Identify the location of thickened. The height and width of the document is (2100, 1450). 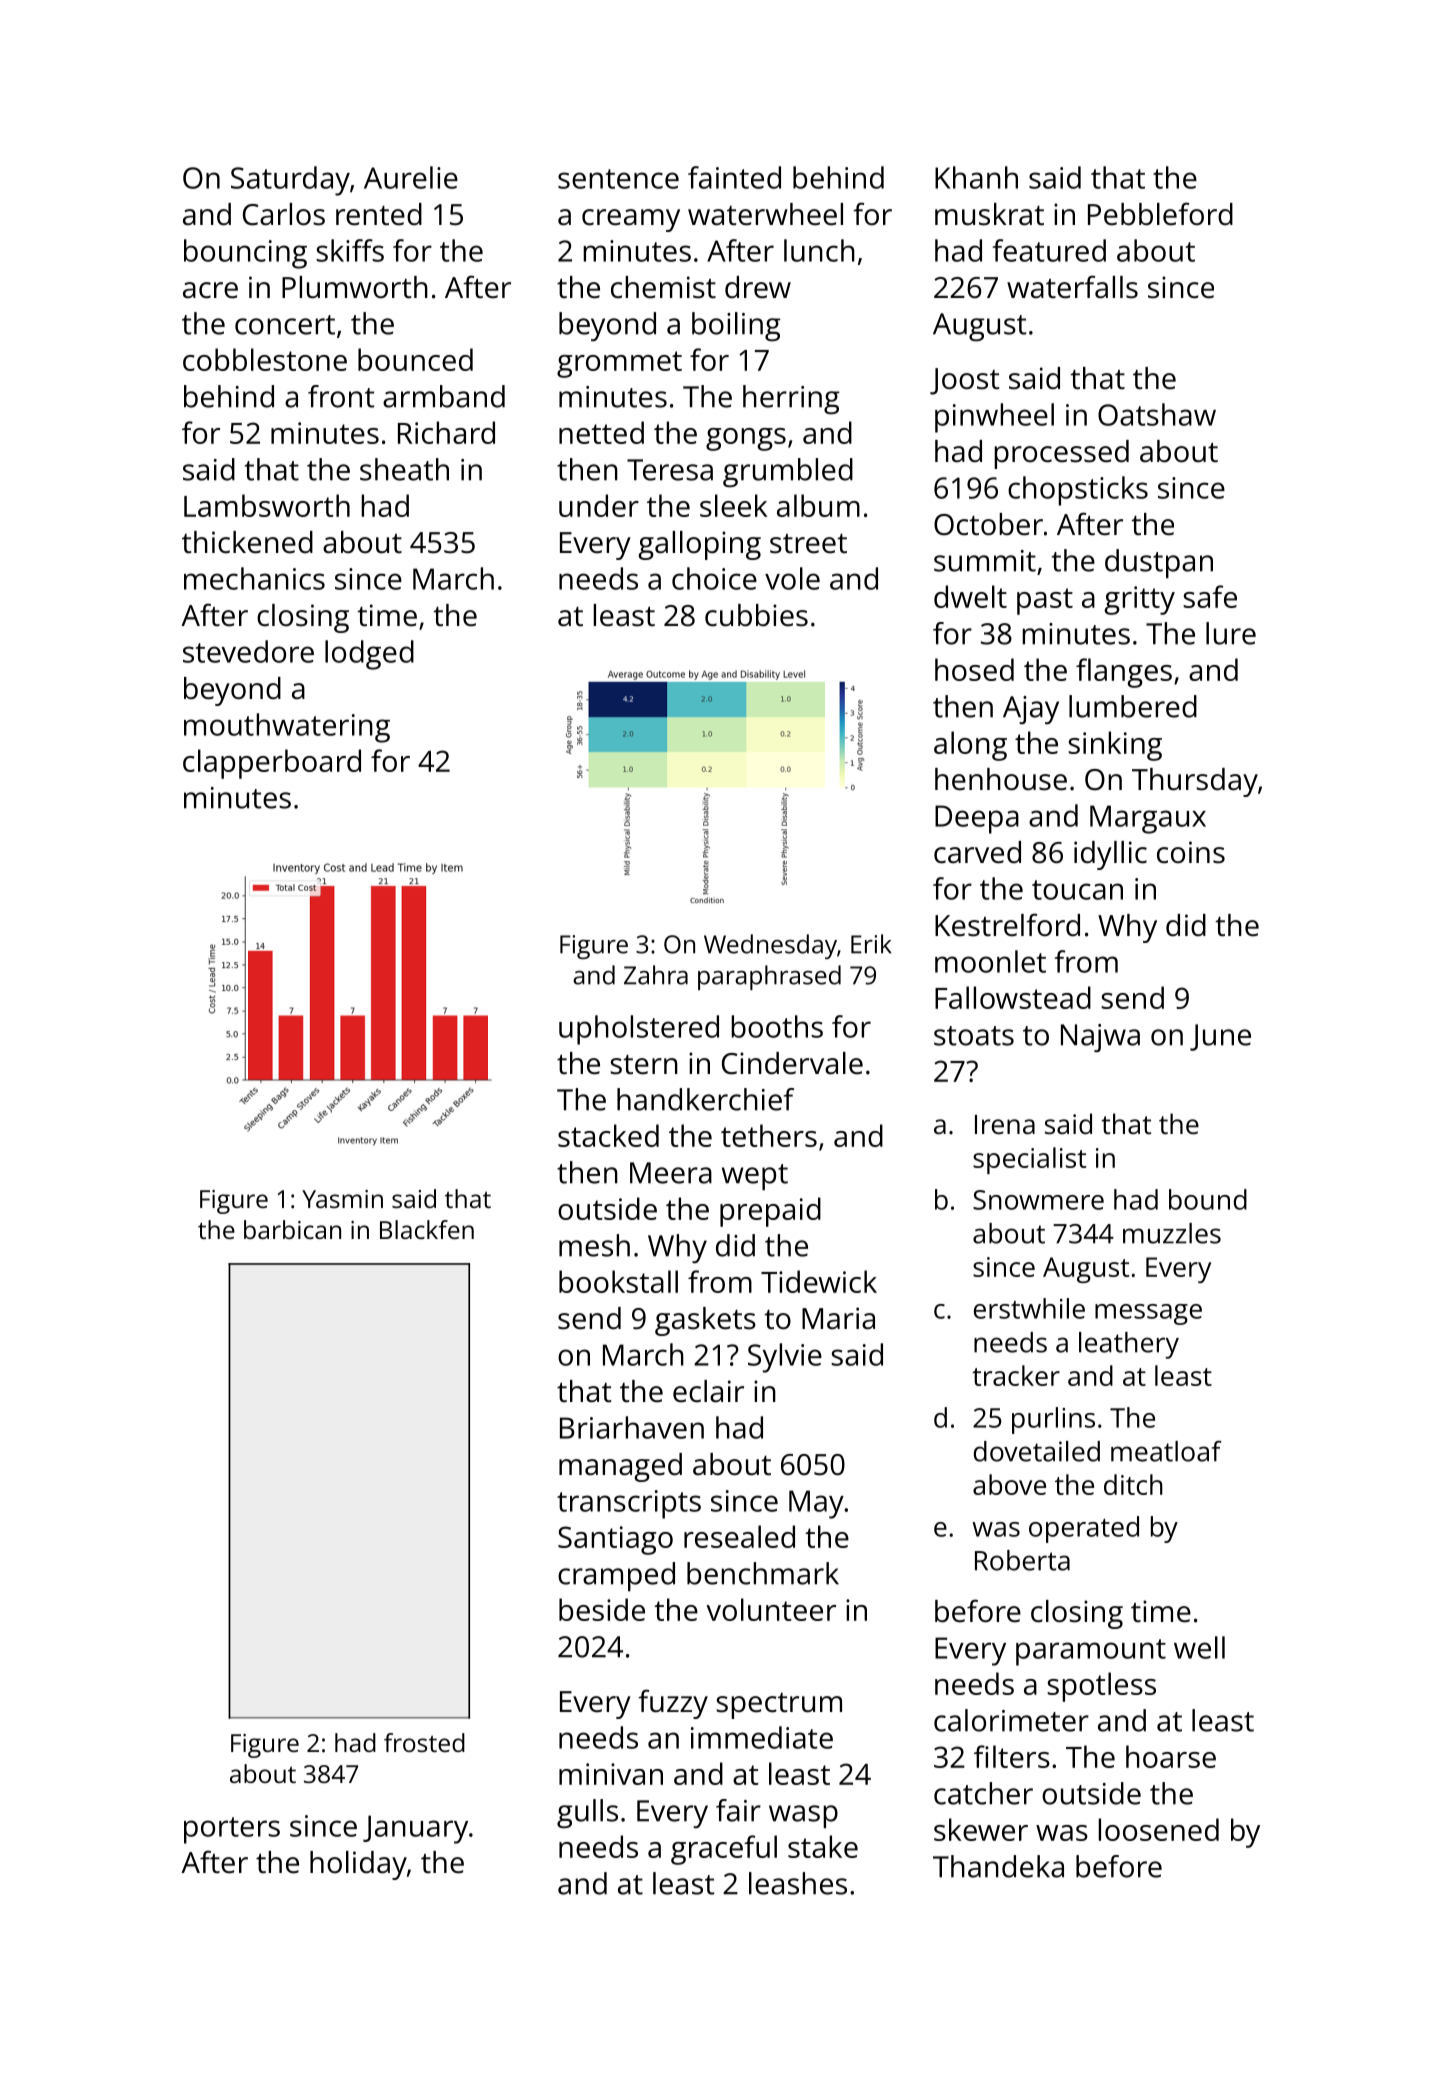
(247, 542).
